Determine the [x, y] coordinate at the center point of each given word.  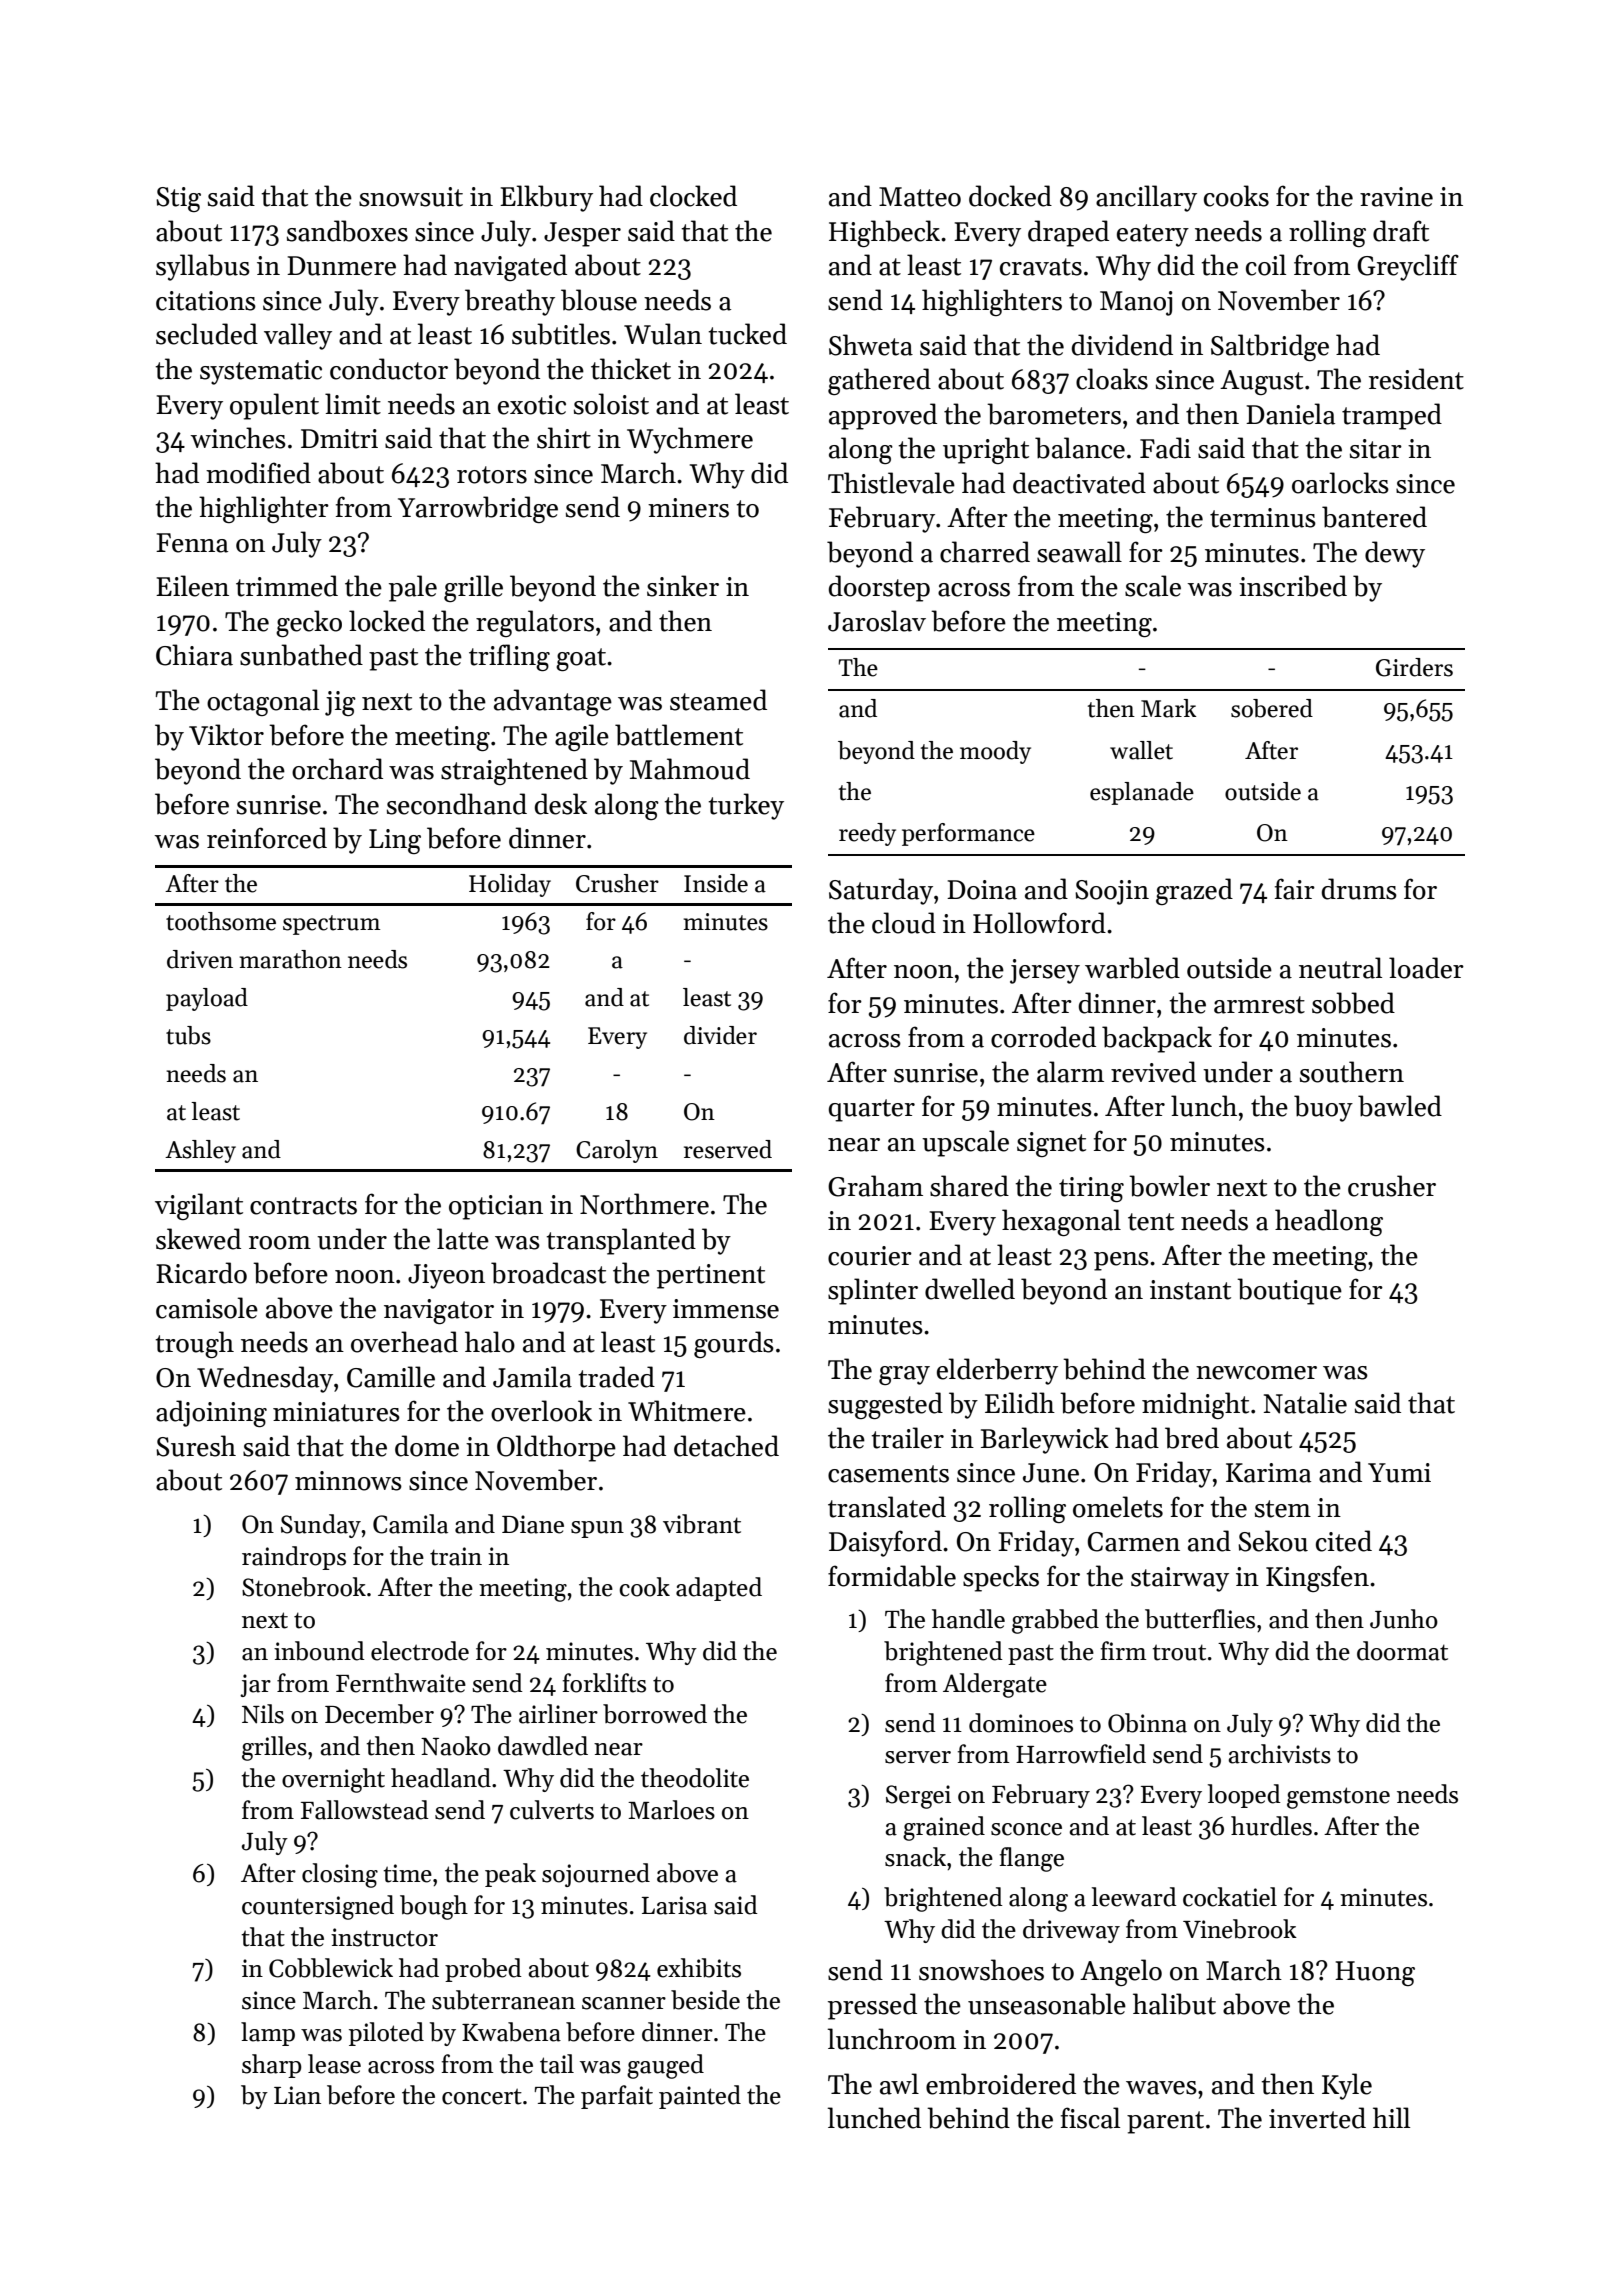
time [407, 1873]
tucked [747, 334]
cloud [904, 923]
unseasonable [1047, 2004]
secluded [207, 334]
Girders [1414, 667]
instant [1190, 1290]
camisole [207, 1308]
